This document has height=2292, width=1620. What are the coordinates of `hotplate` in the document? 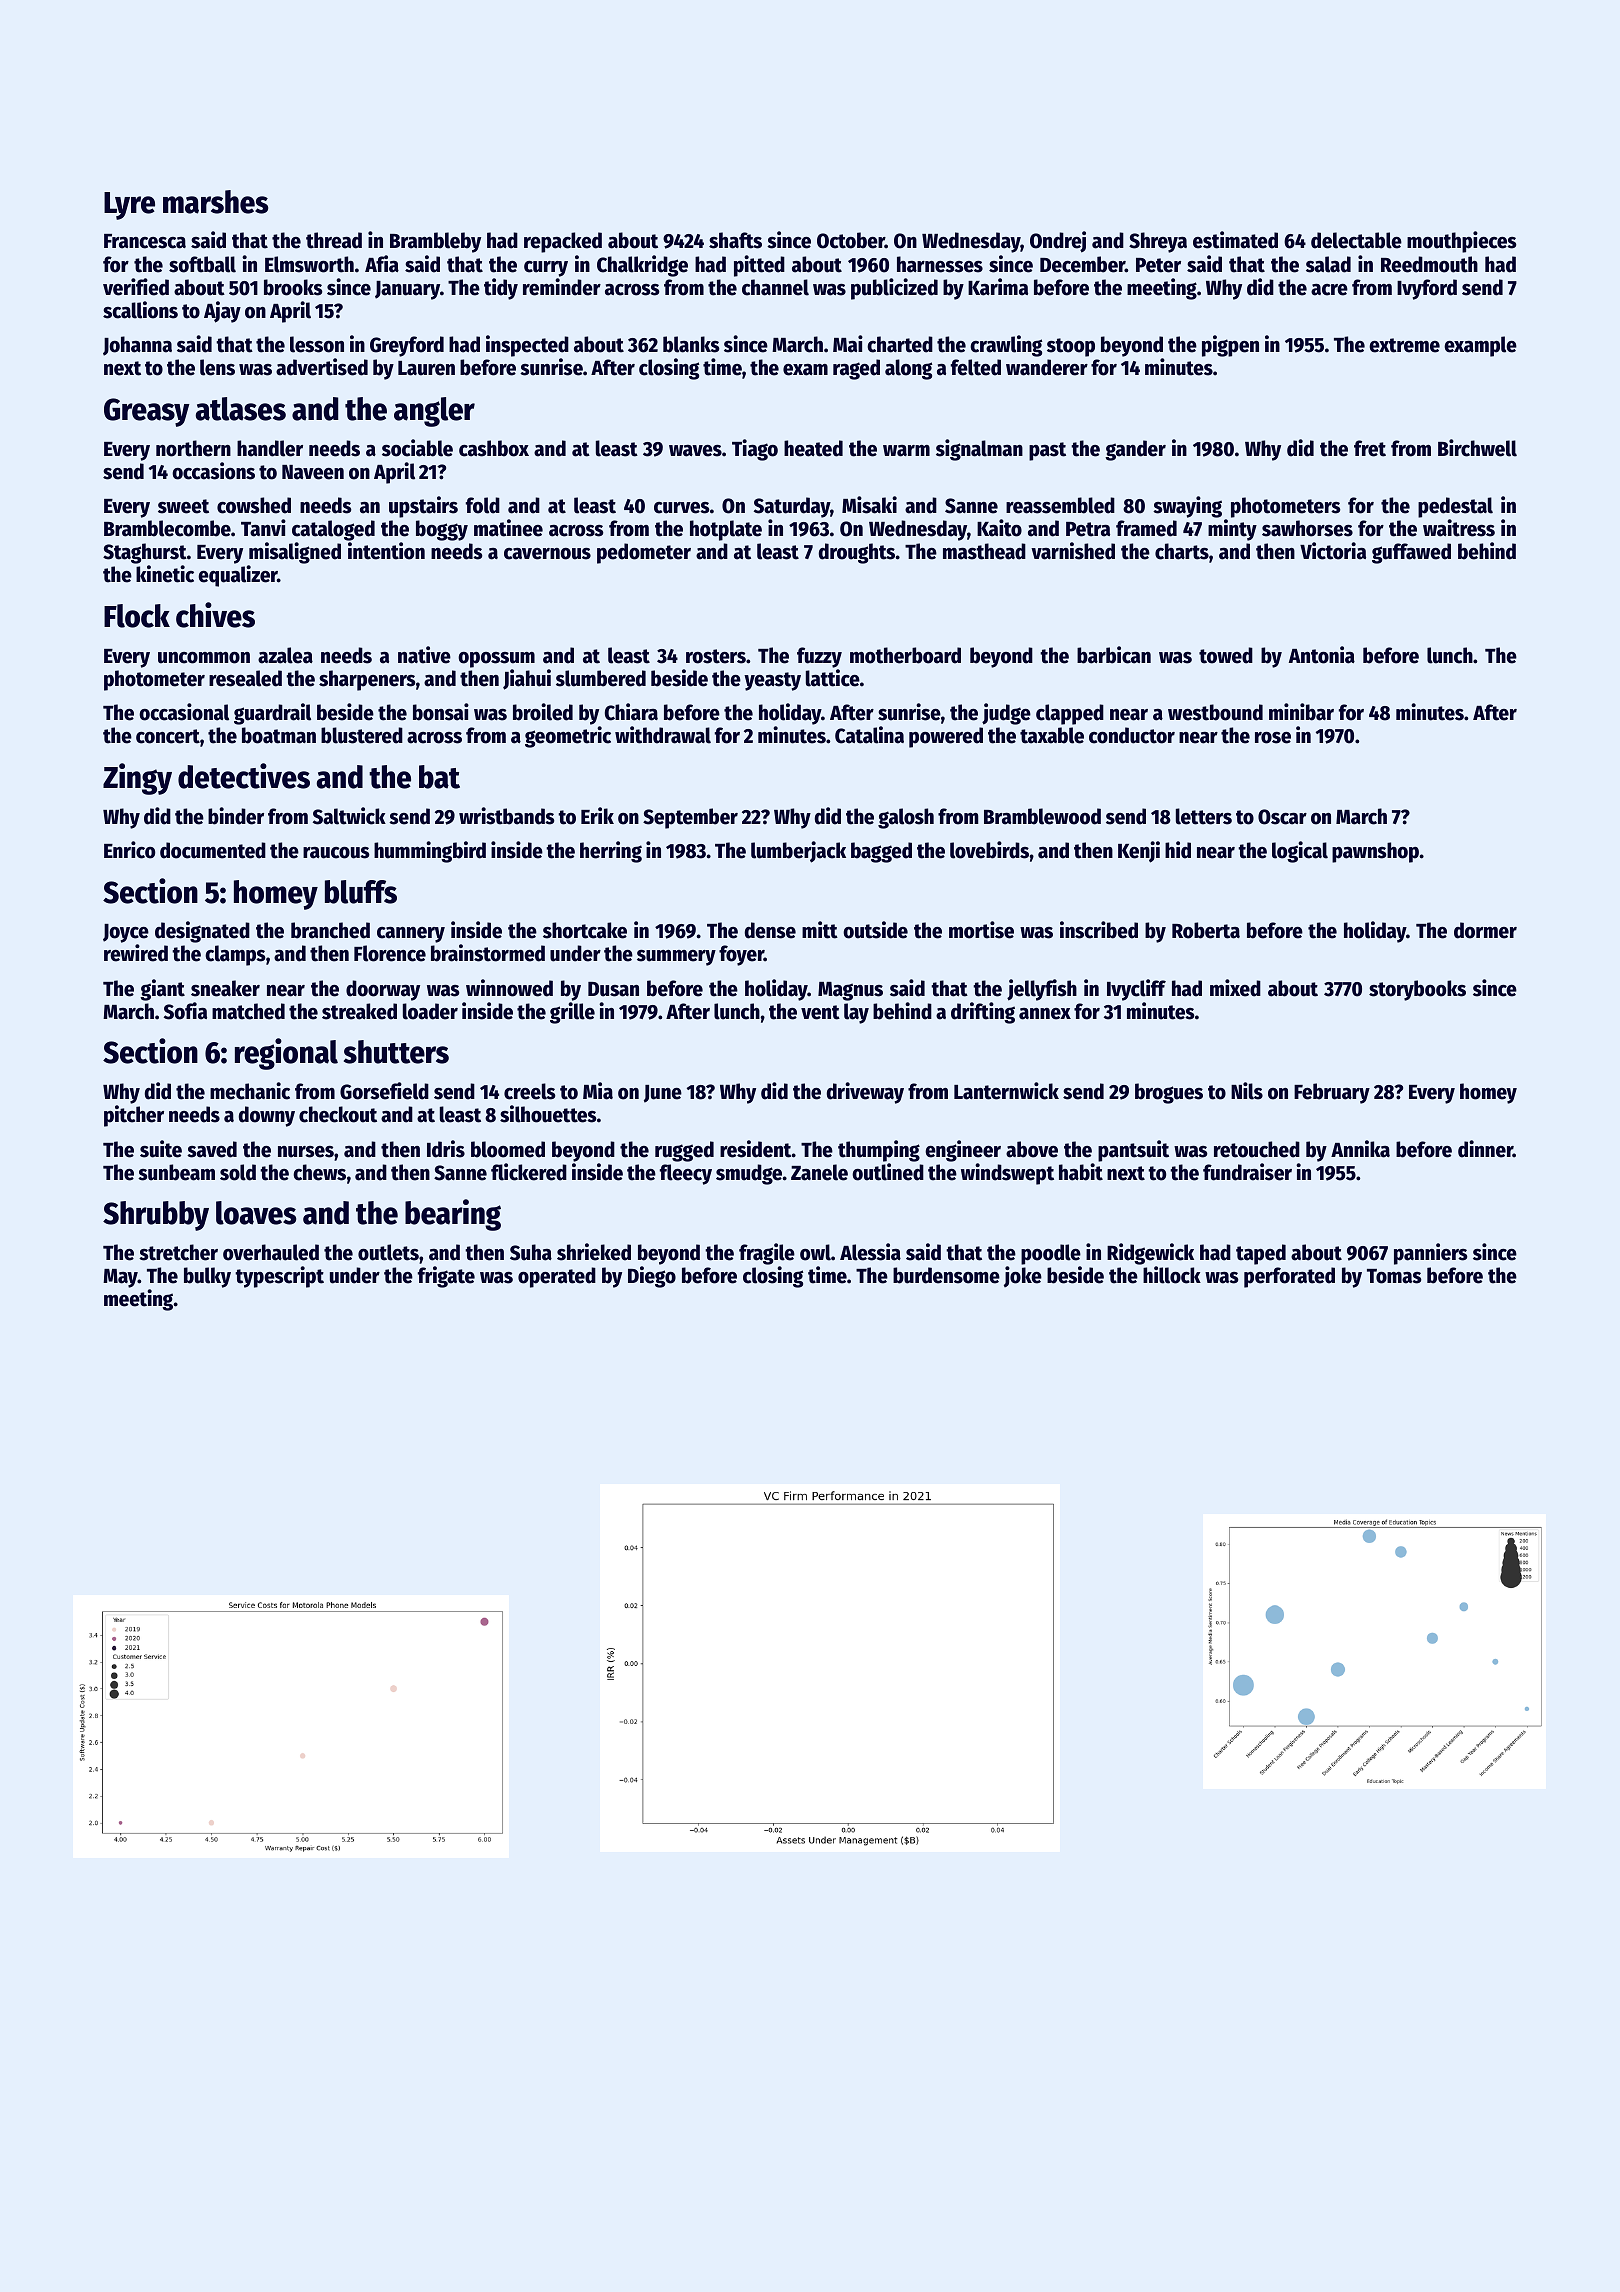 It's located at (726, 530).
